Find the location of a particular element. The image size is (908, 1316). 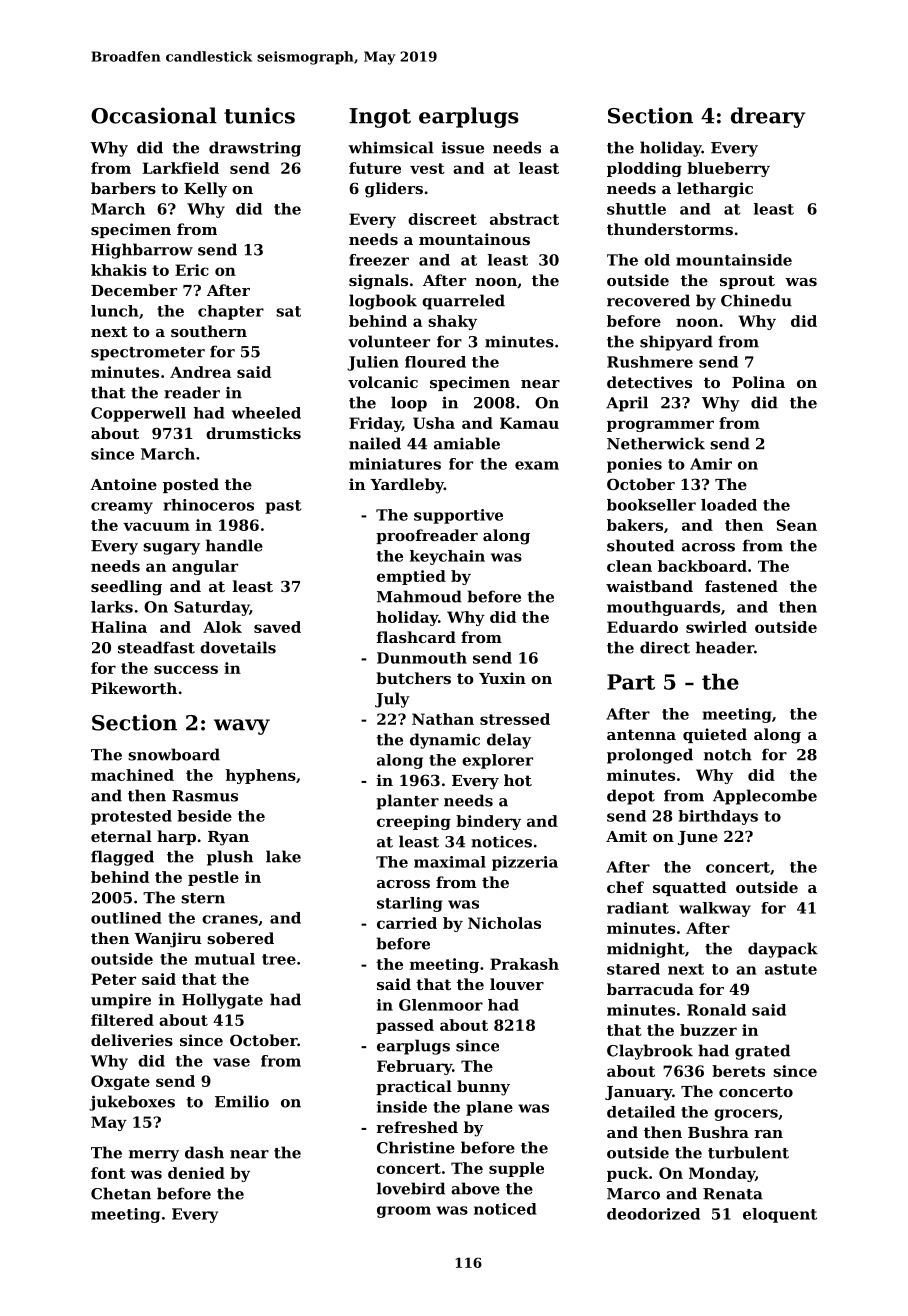

eloquent is located at coordinates (780, 1215).
